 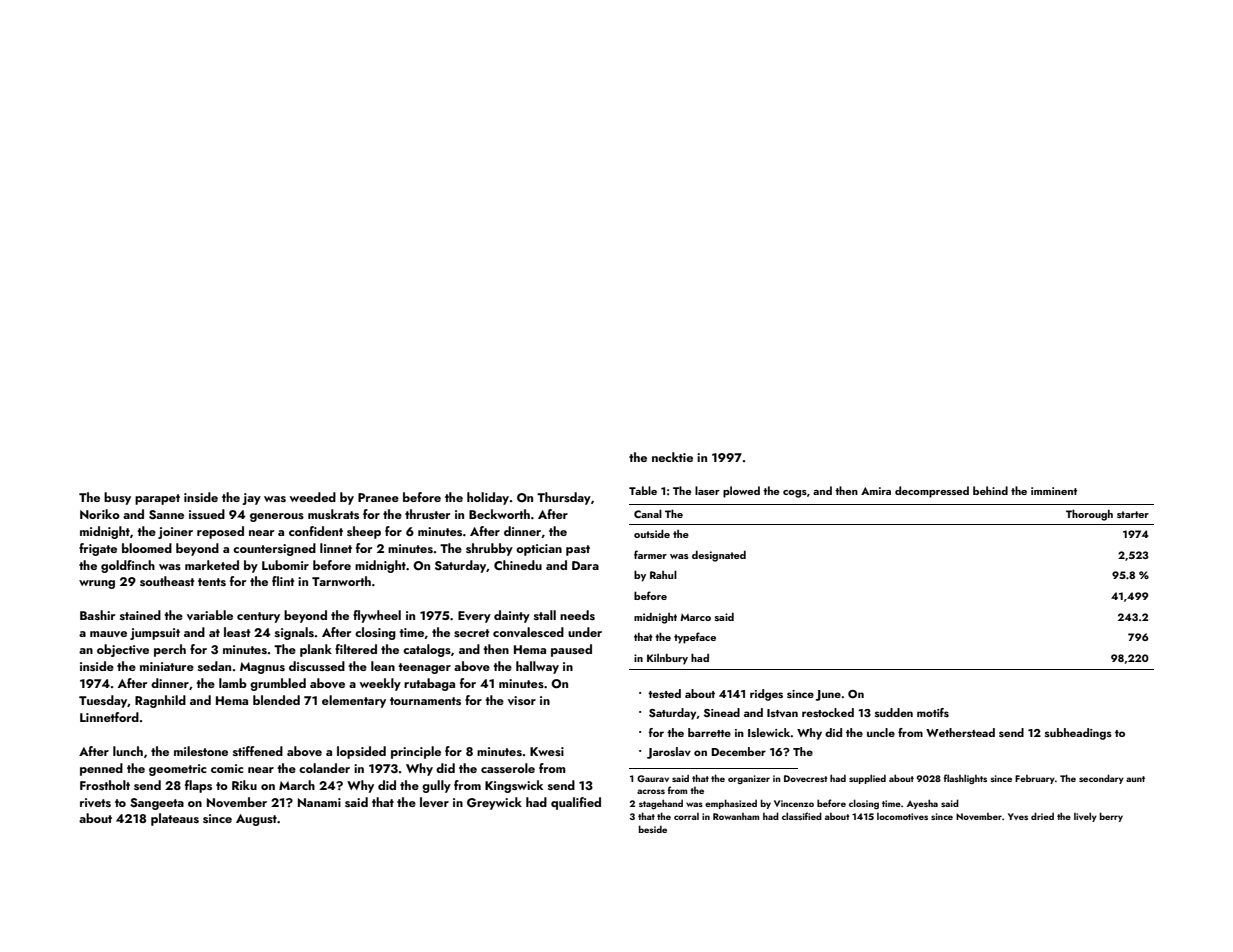 I want to click on weeded, so click(x=313, y=497).
